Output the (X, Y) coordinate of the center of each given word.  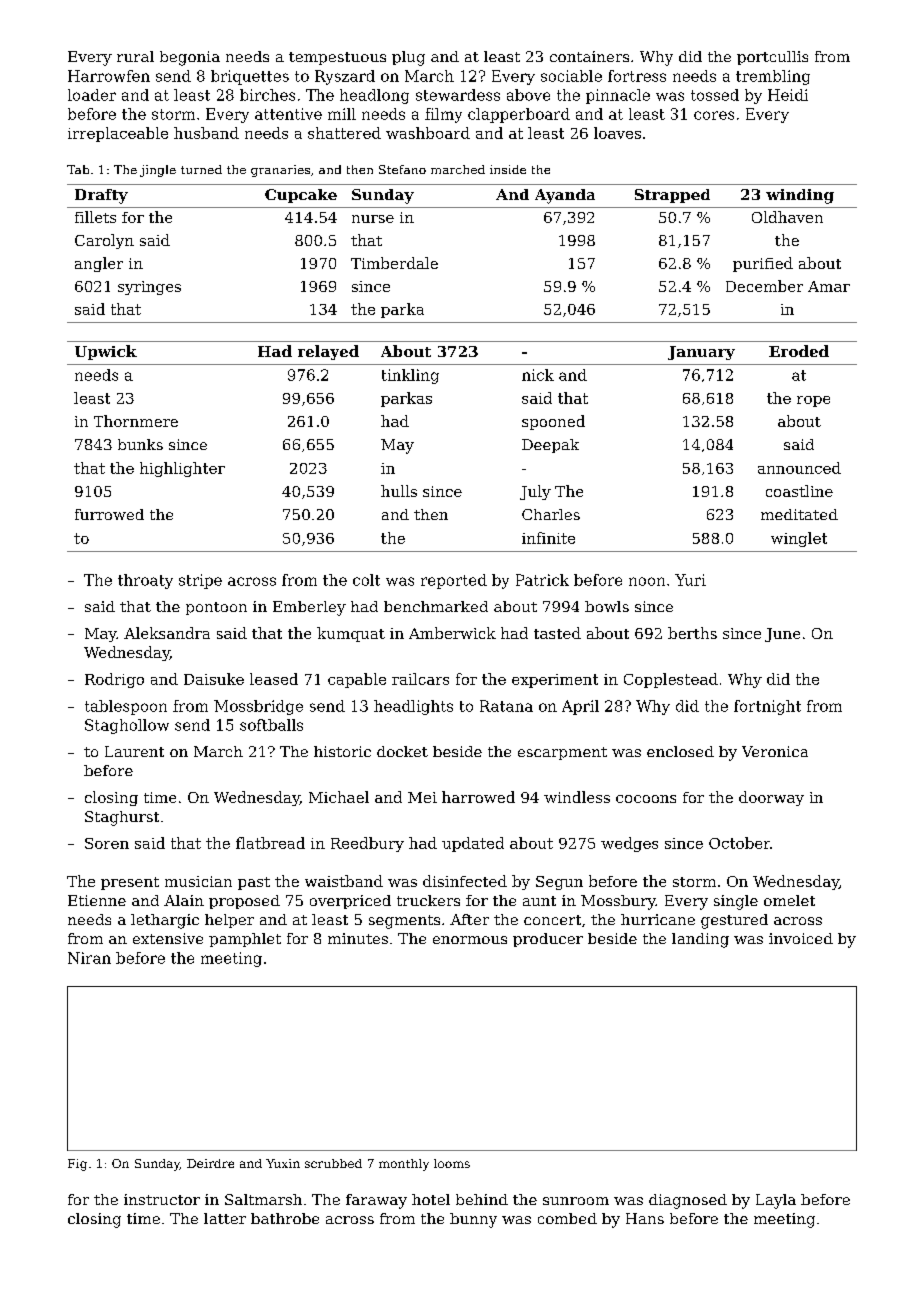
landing (700, 940)
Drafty (101, 196)
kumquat (351, 634)
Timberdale (394, 263)
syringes (149, 288)
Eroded (799, 351)
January (701, 353)
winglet (799, 539)
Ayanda (565, 196)
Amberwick (452, 633)
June (782, 635)
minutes (358, 938)
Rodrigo (114, 680)
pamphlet (245, 940)
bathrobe (285, 1218)
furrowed (109, 514)
